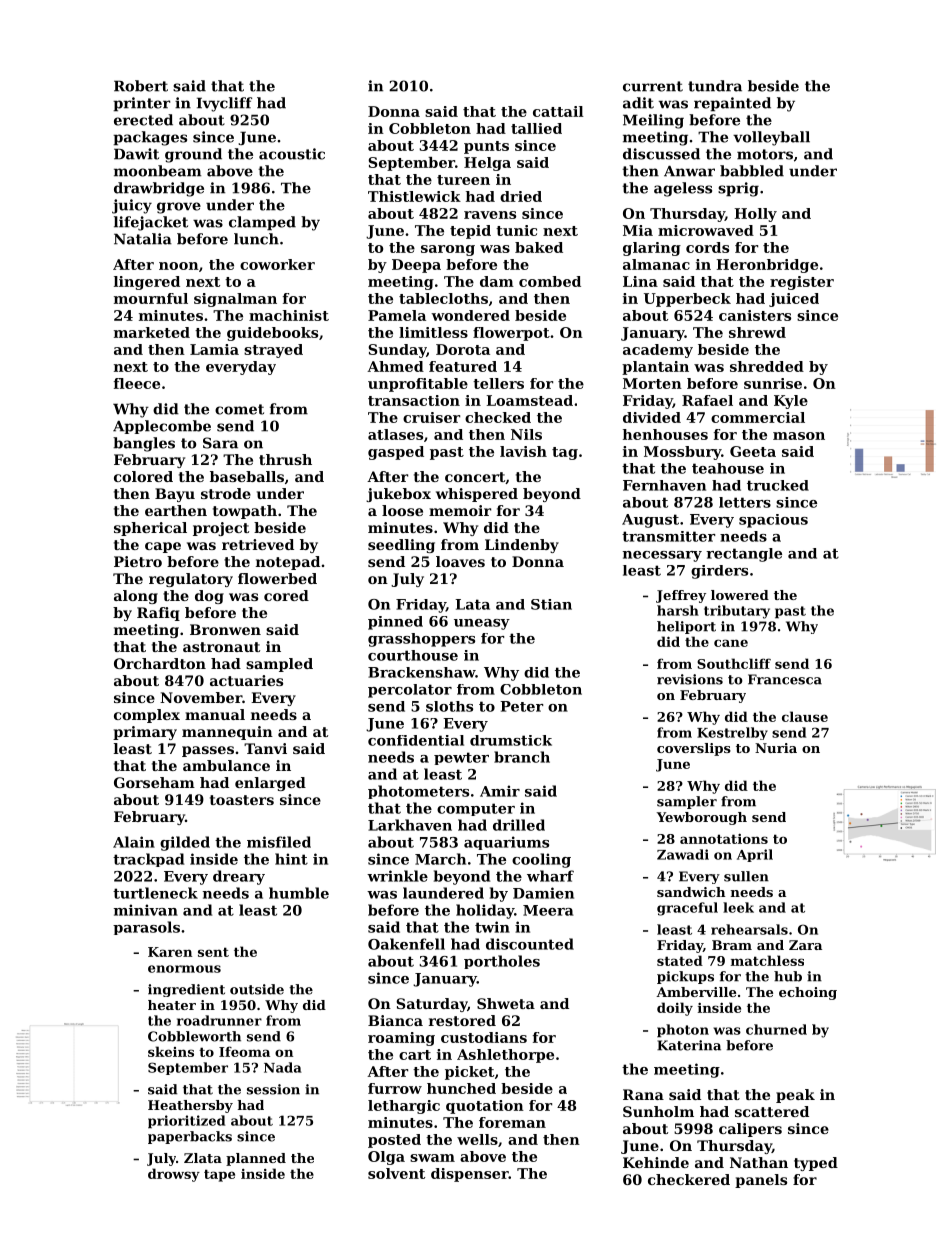  What do you see at coordinates (715, 86) in the screenshot?
I see `tundra` at bounding box center [715, 86].
